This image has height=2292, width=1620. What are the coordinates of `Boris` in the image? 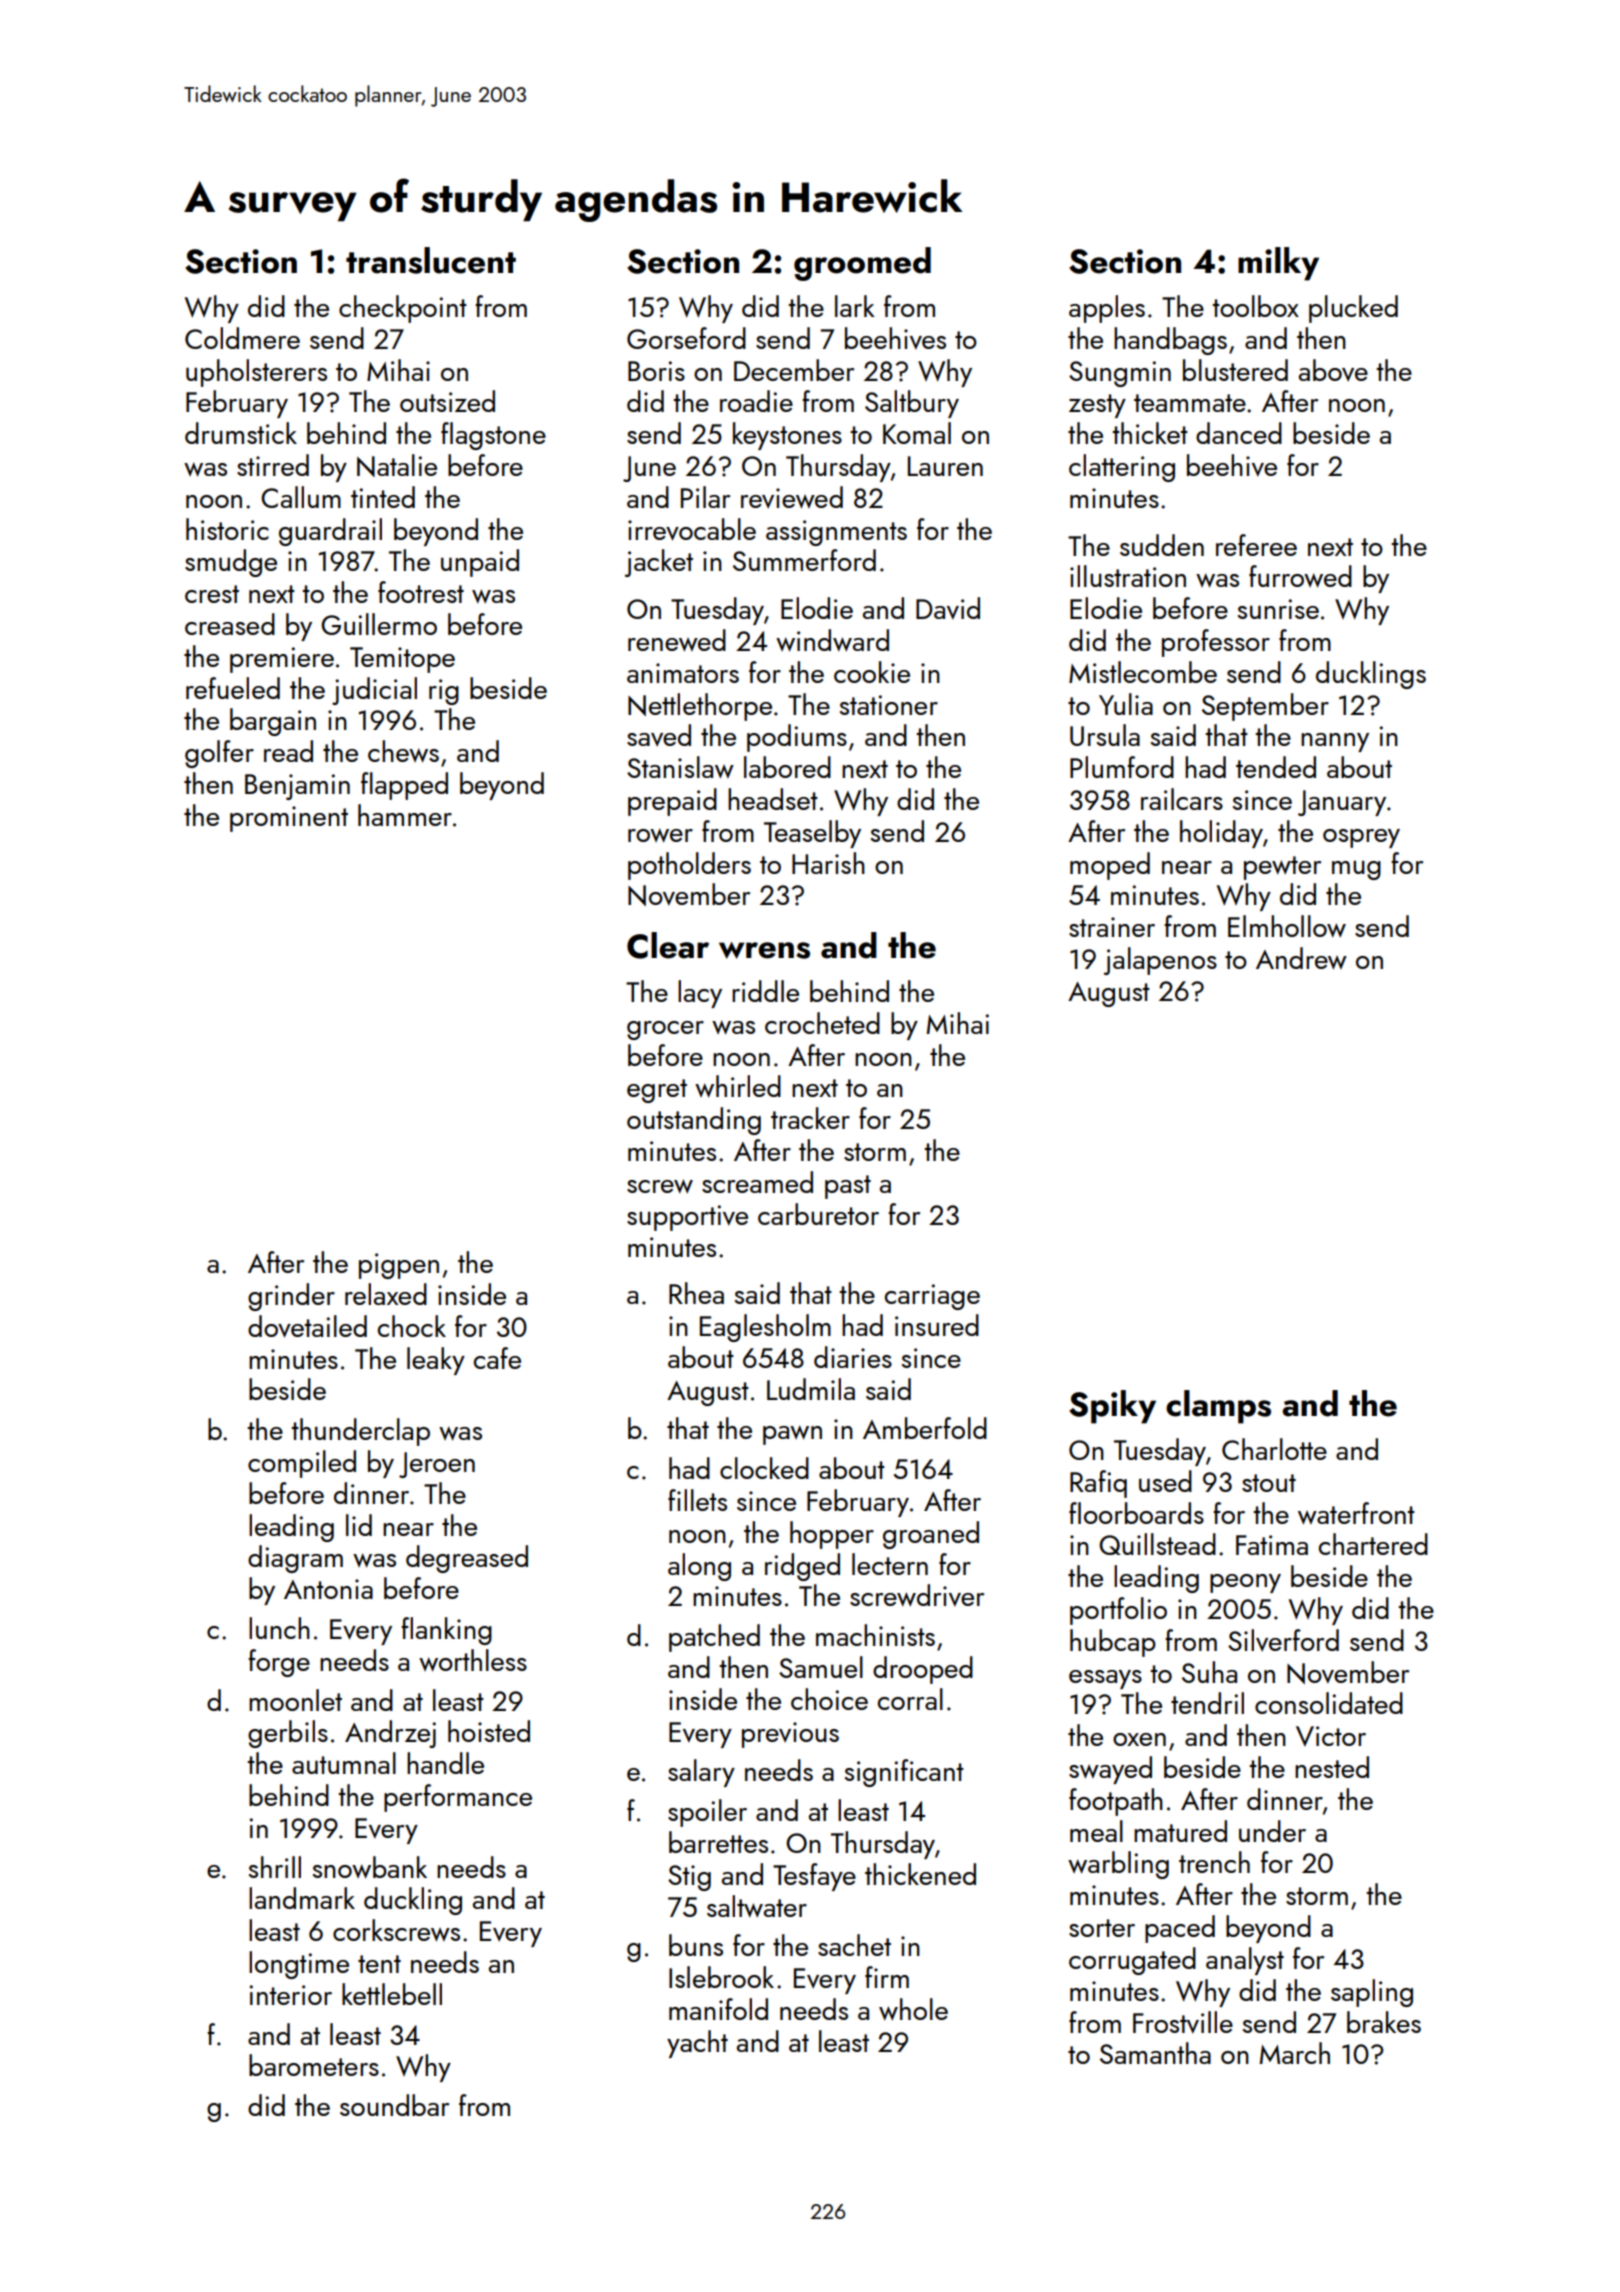 It's located at (656, 371).
